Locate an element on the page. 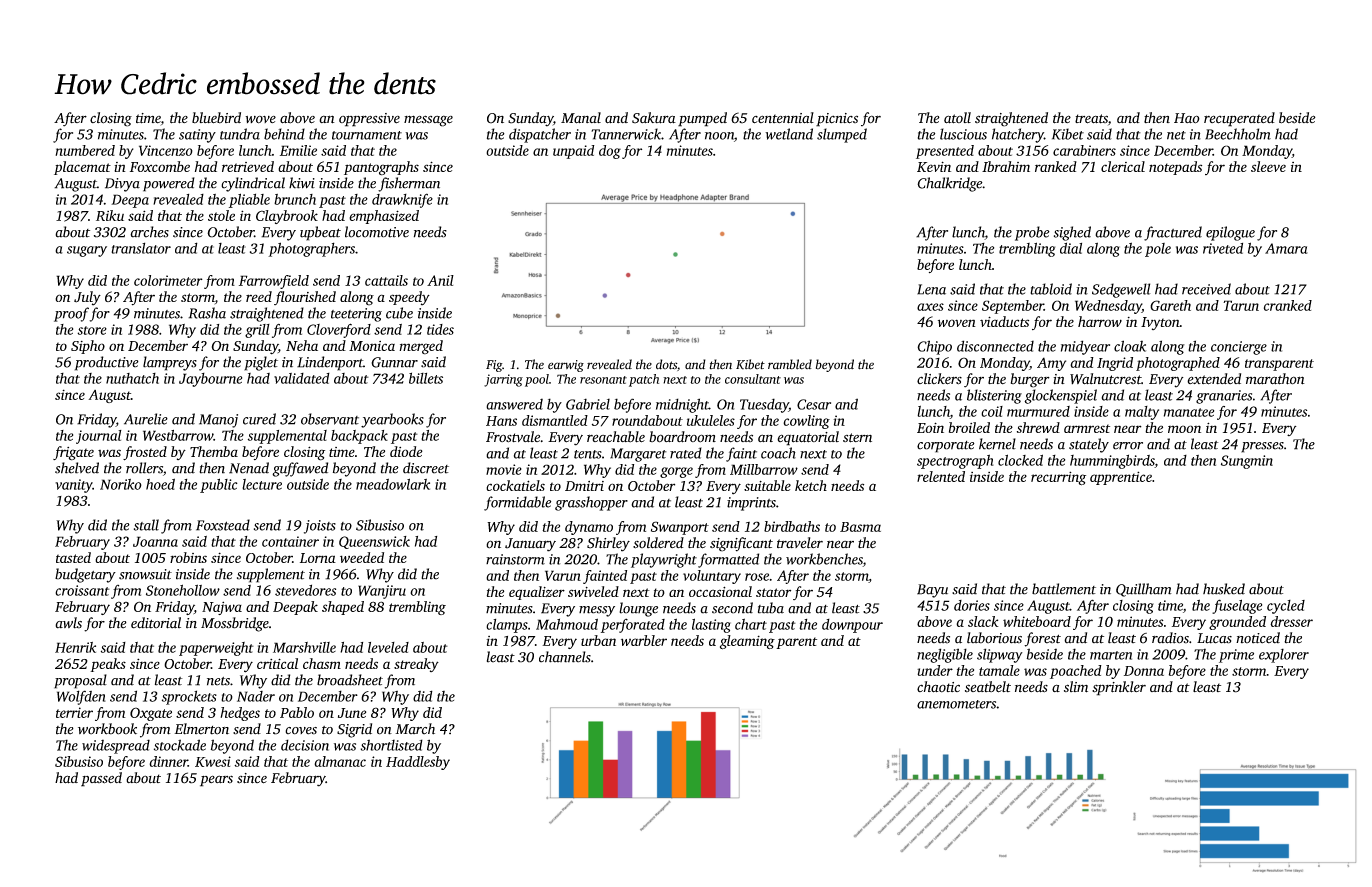 The image size is (1372, 887). Ibrahim is located at coordinates (1006, 166).
